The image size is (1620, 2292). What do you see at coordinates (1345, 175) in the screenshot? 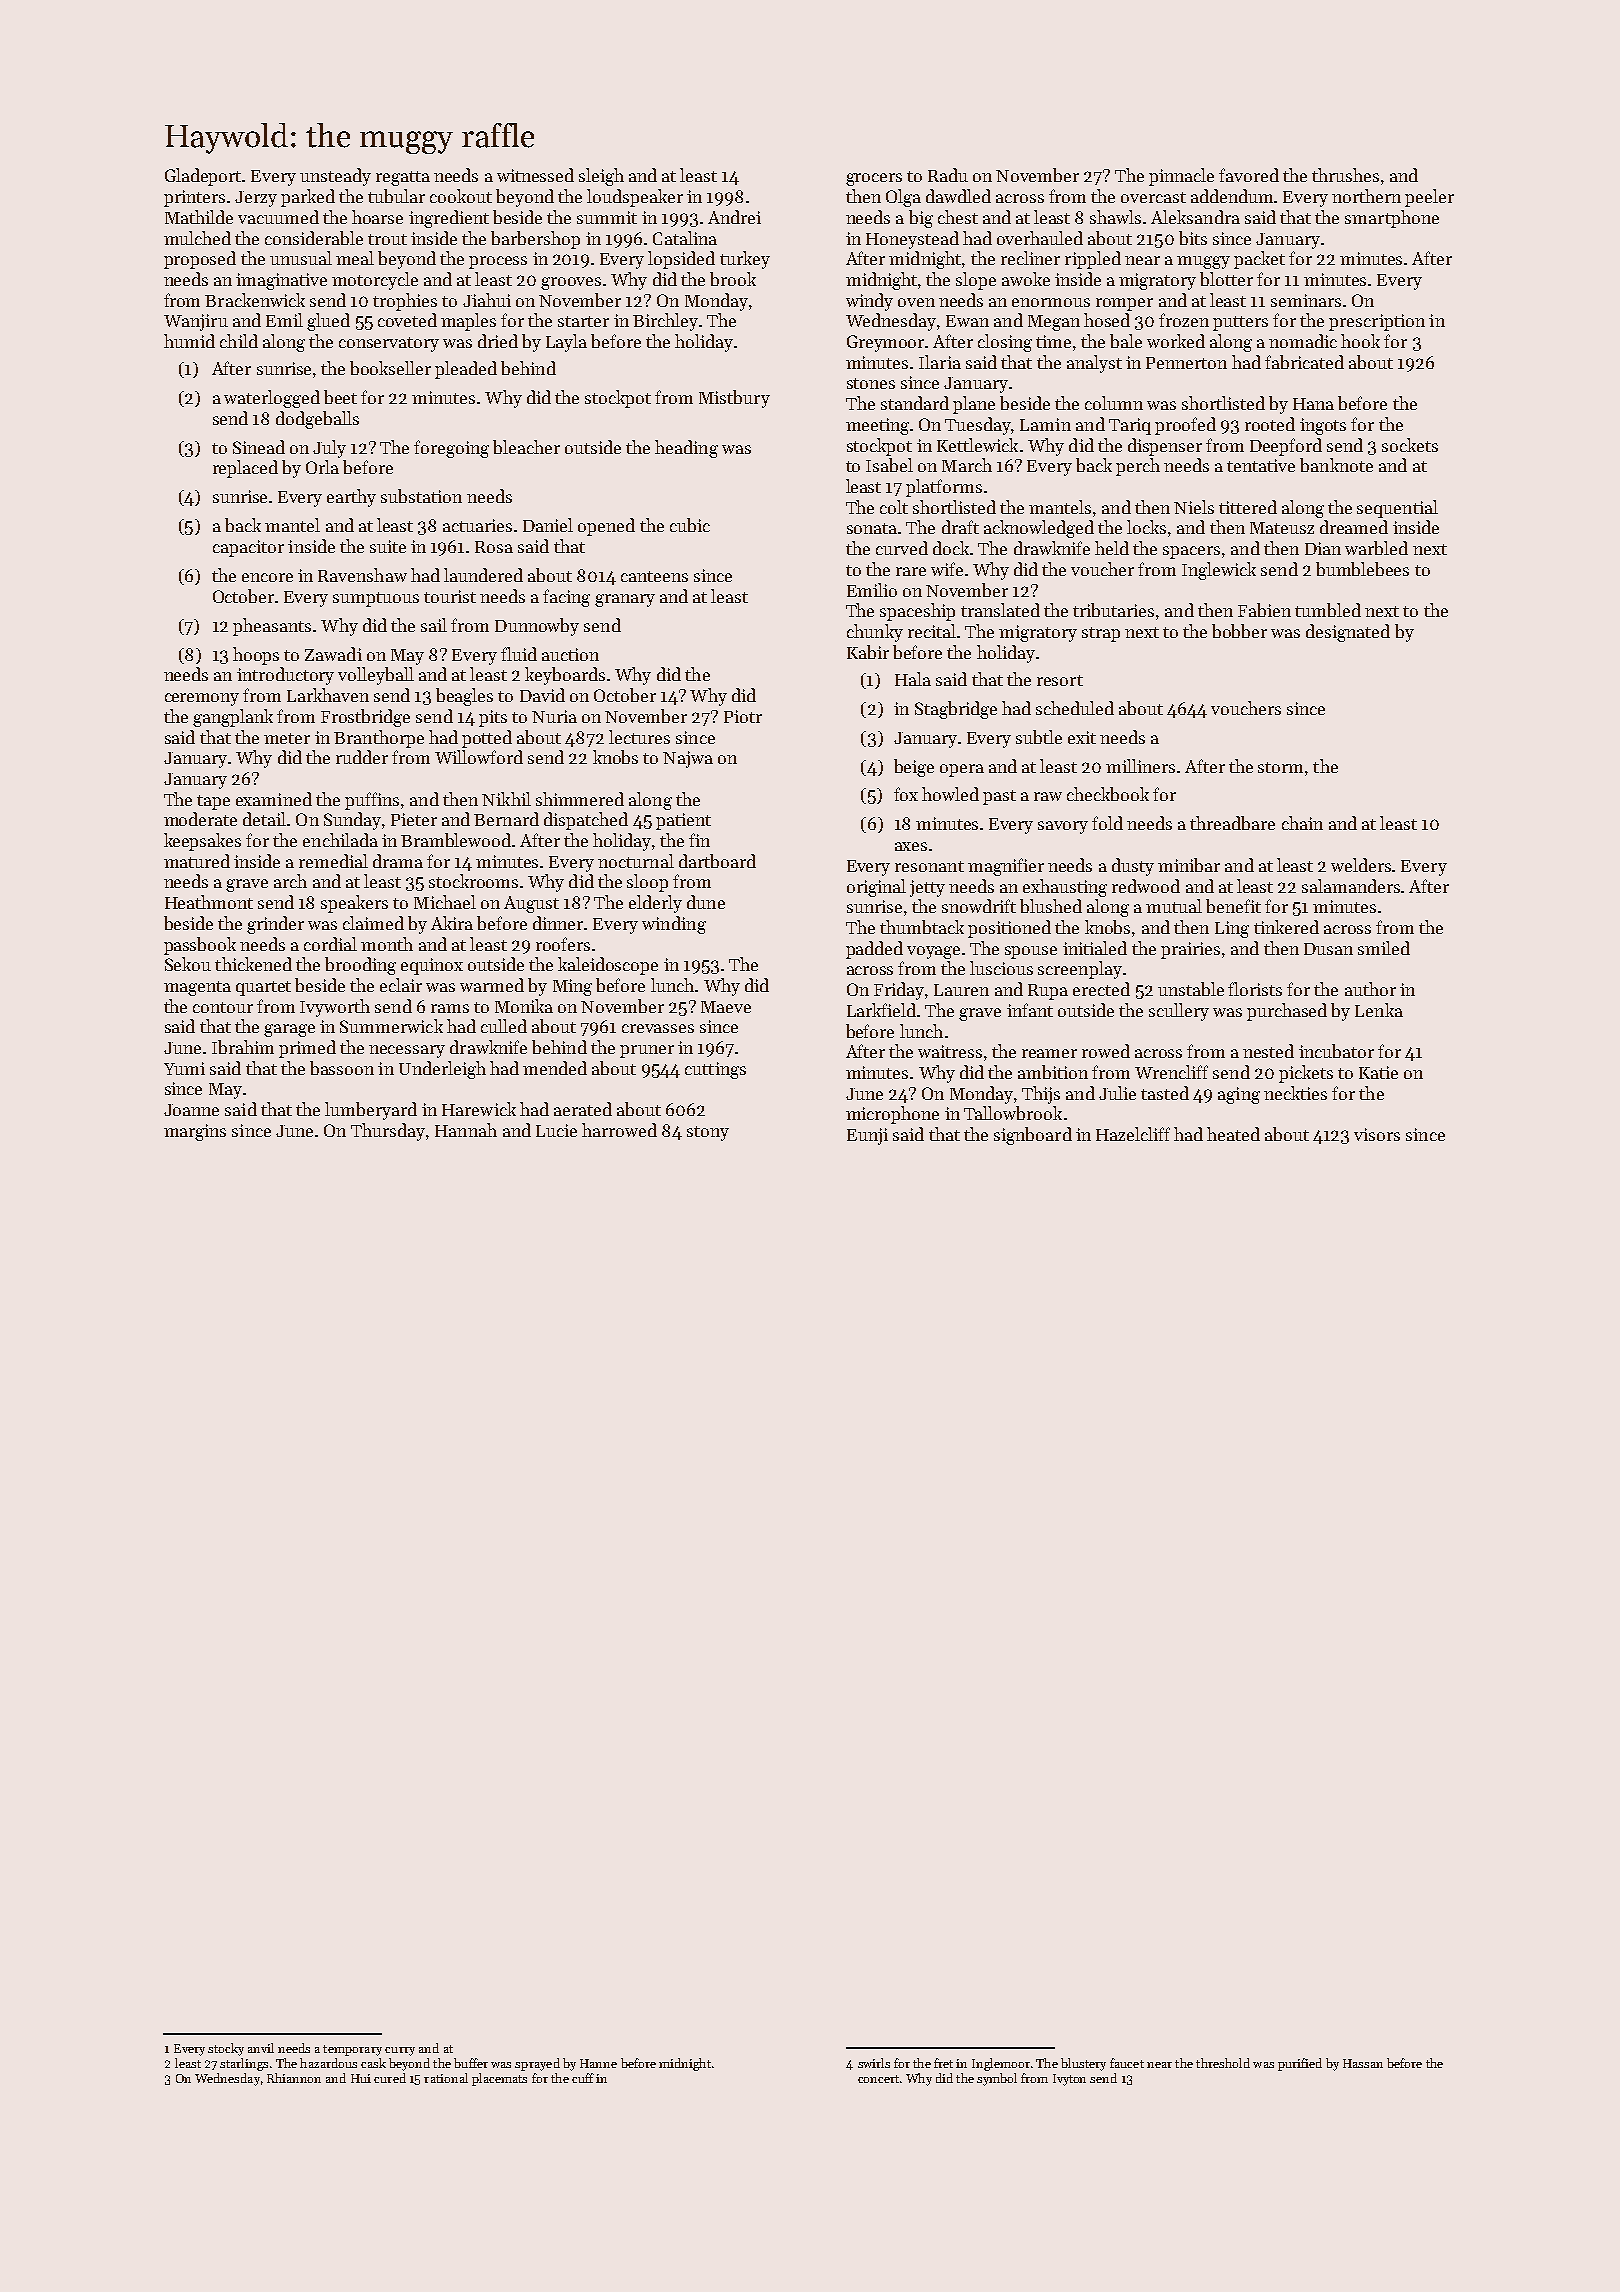
I see `thrushes` at bounding box center [1345, 175].
